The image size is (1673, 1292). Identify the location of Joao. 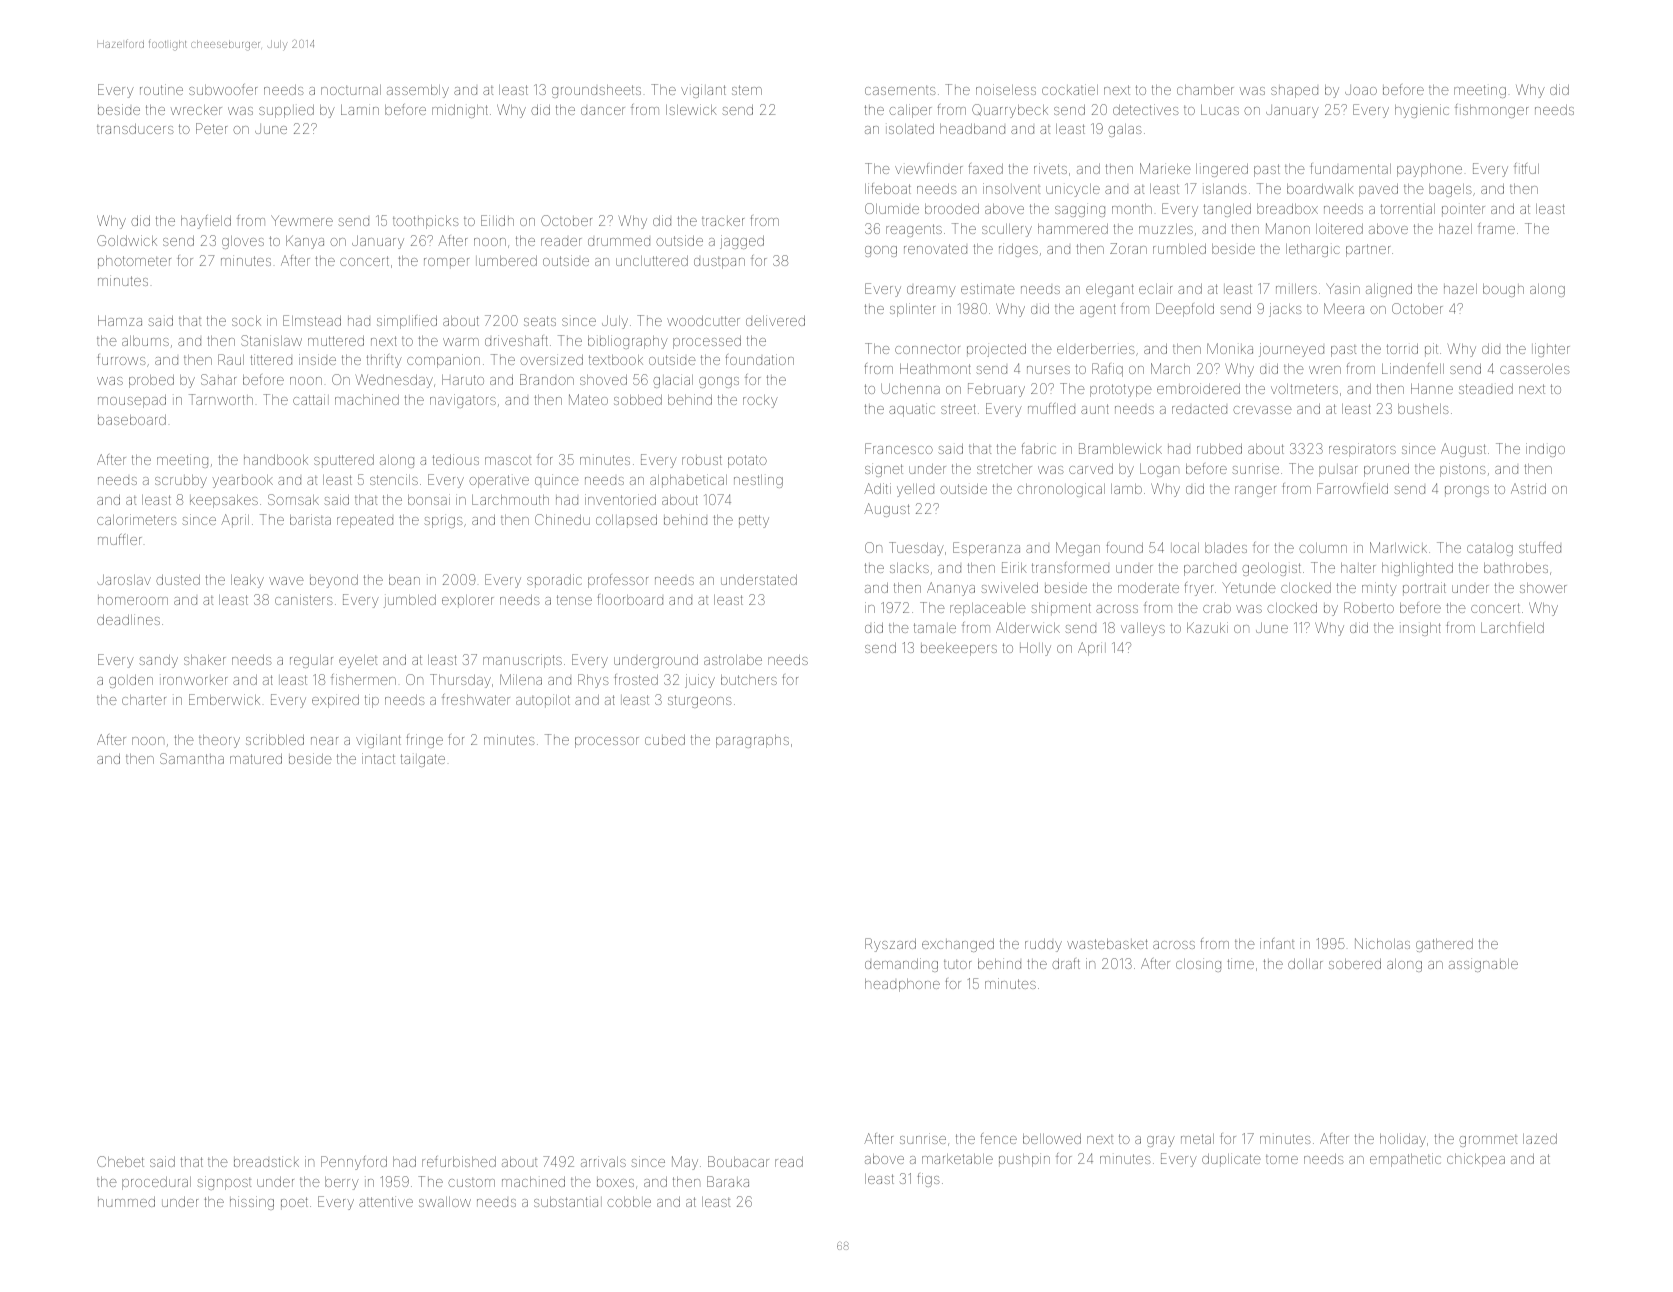
(1361, 90).
